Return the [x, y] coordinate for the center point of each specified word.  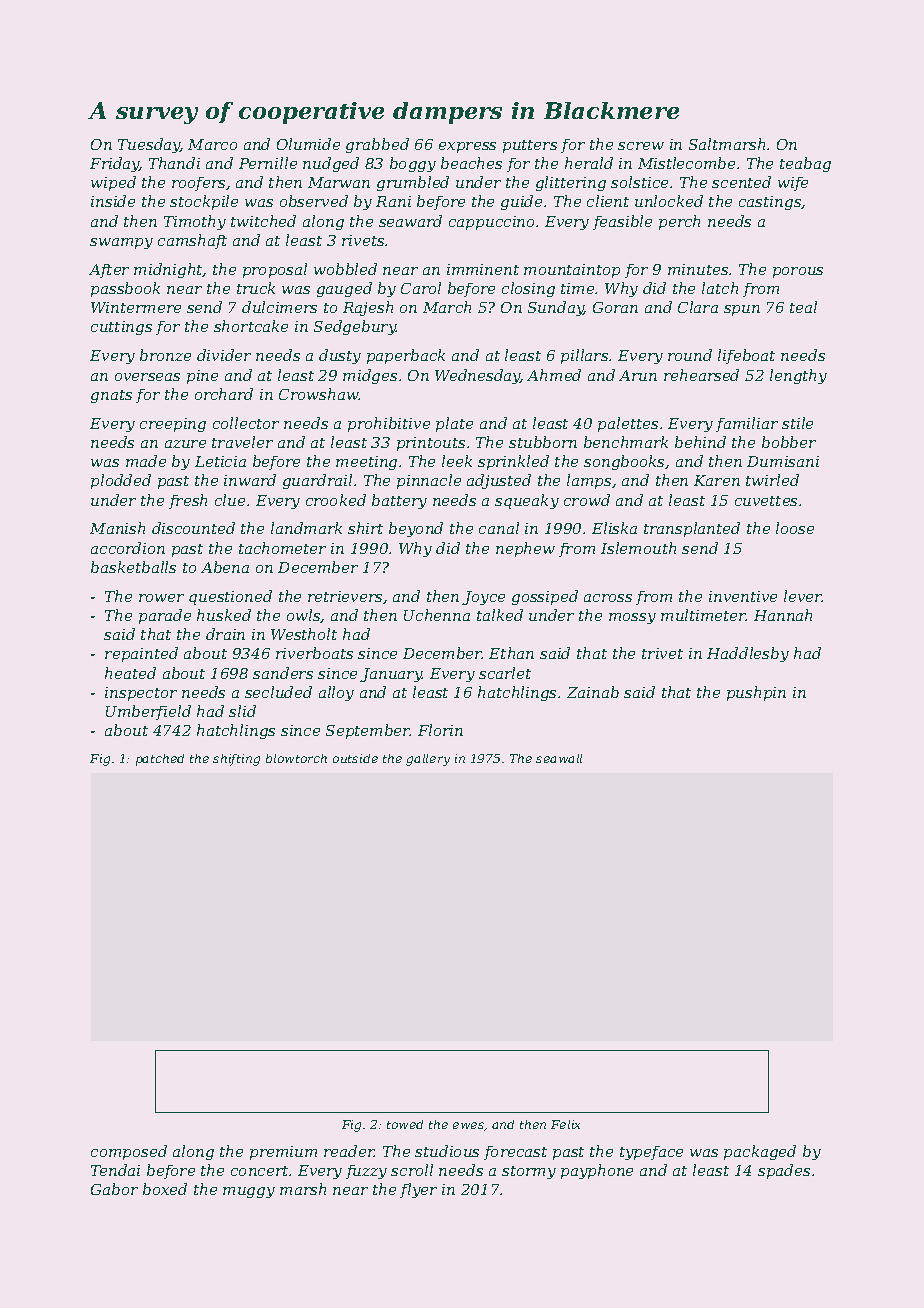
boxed [165, 1189]
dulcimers [279, 307]
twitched [263, 221]
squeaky [527, 501]
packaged [760, 1152]
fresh [188, 501]
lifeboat [746, 356]
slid [242, 711]
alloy [336, 693]
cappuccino [491, 223]
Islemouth [638, 548]
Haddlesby [748, 654]
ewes [468, 1125]
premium [283, 1153]
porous [798, 272]
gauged [344, 289]
